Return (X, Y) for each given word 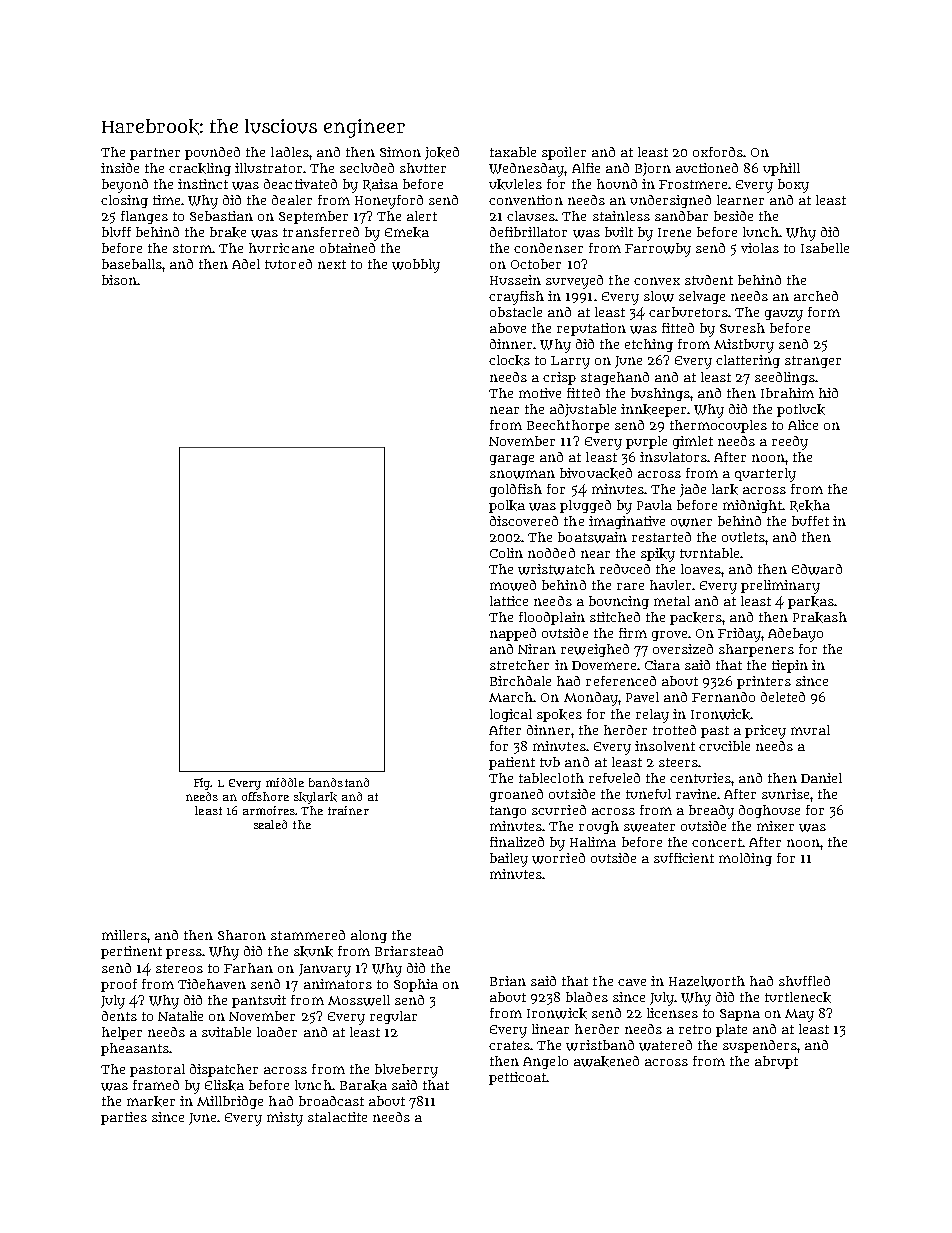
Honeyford (389, 202)
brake (228, 232)
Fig (202, 784)
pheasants (135, 1049)
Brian (508, 981)
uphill (781, 169)
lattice (509, 601)
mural (810, 730)
